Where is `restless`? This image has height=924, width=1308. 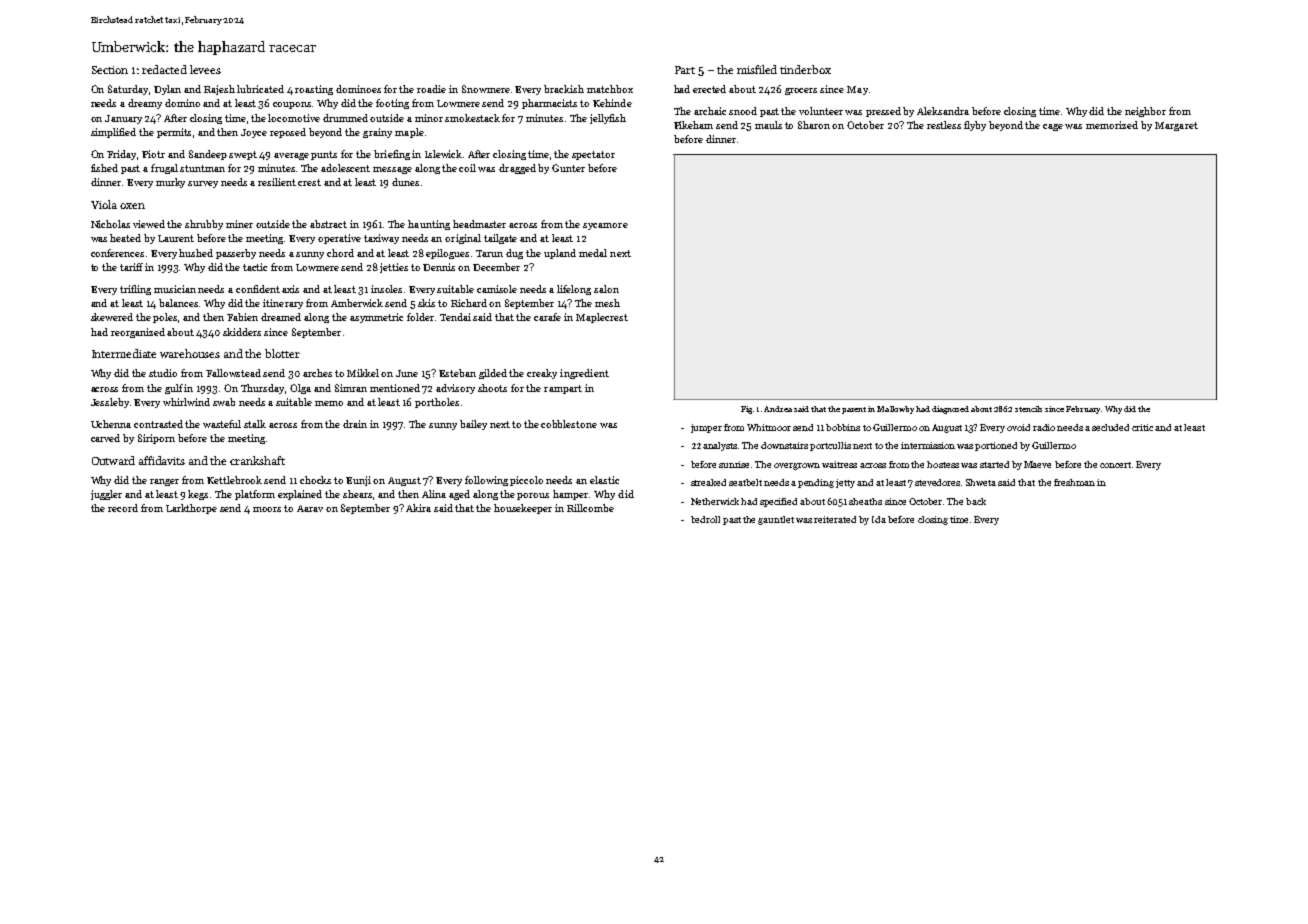 restless is located at coordinates (944, 125).
